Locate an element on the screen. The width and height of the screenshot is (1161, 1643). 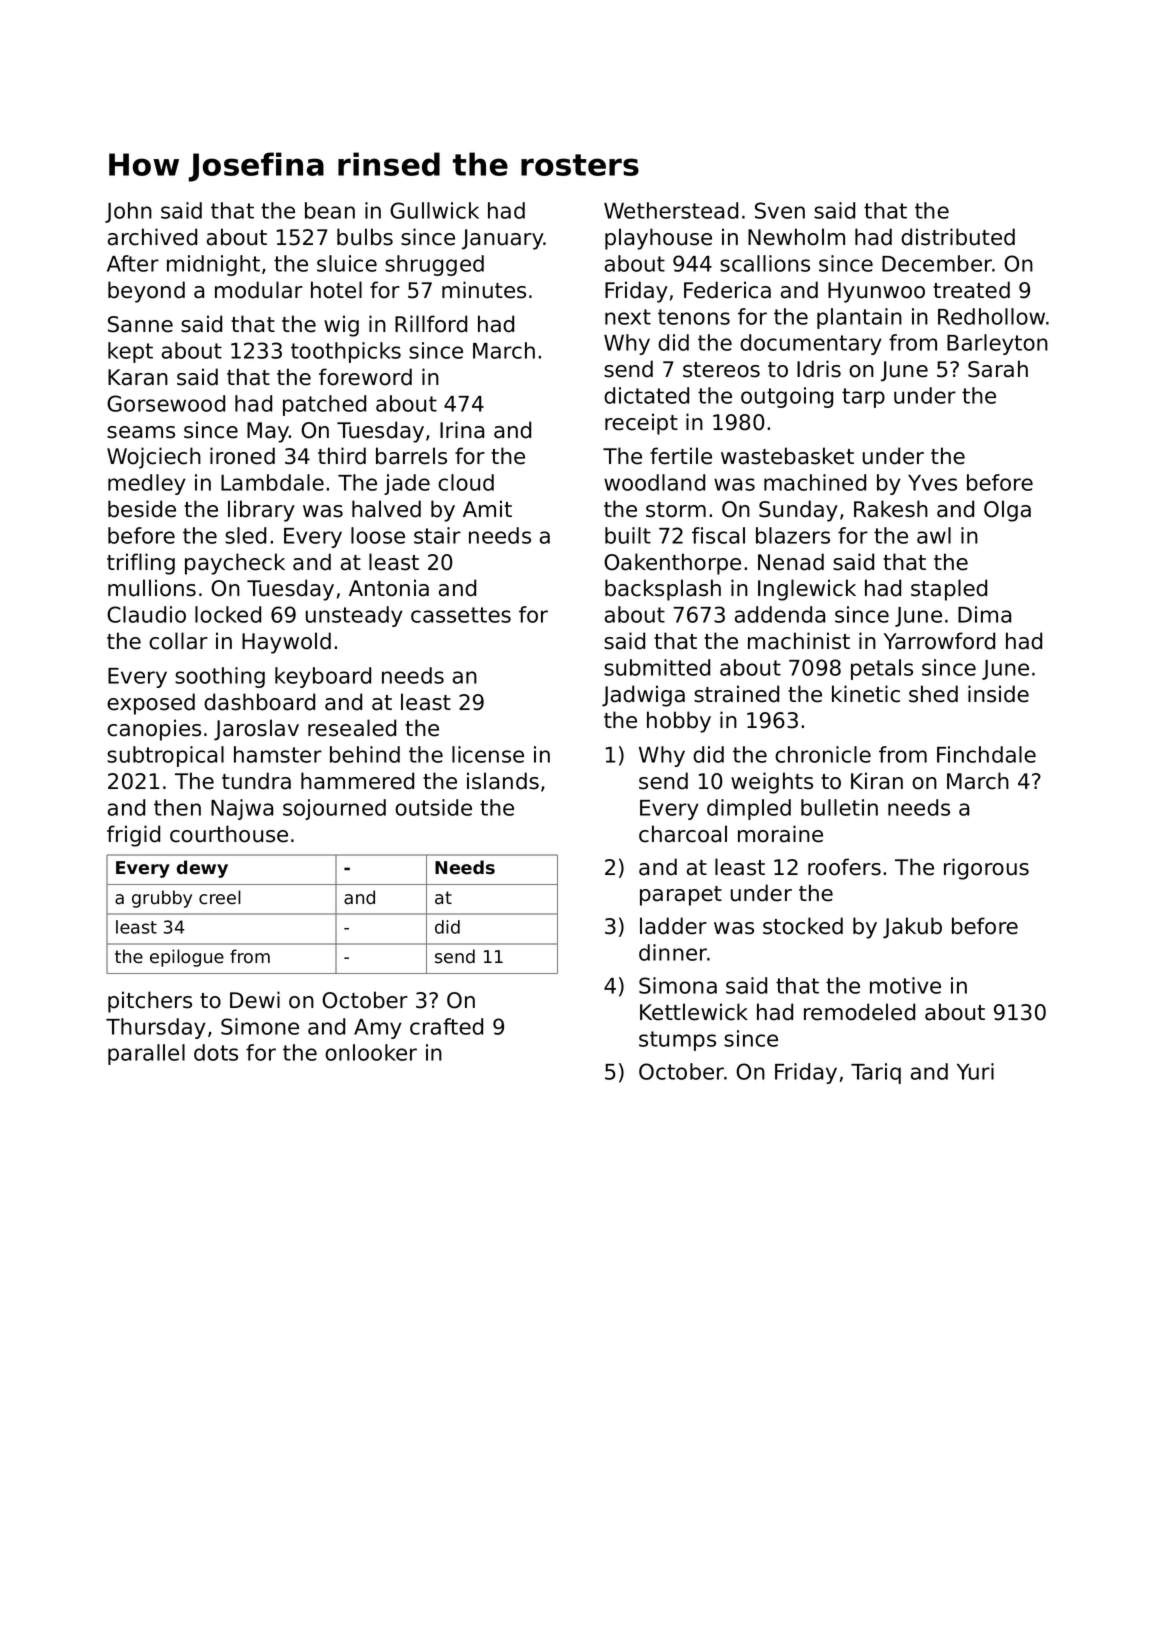
minutes is located at coordinates (484, 290).
